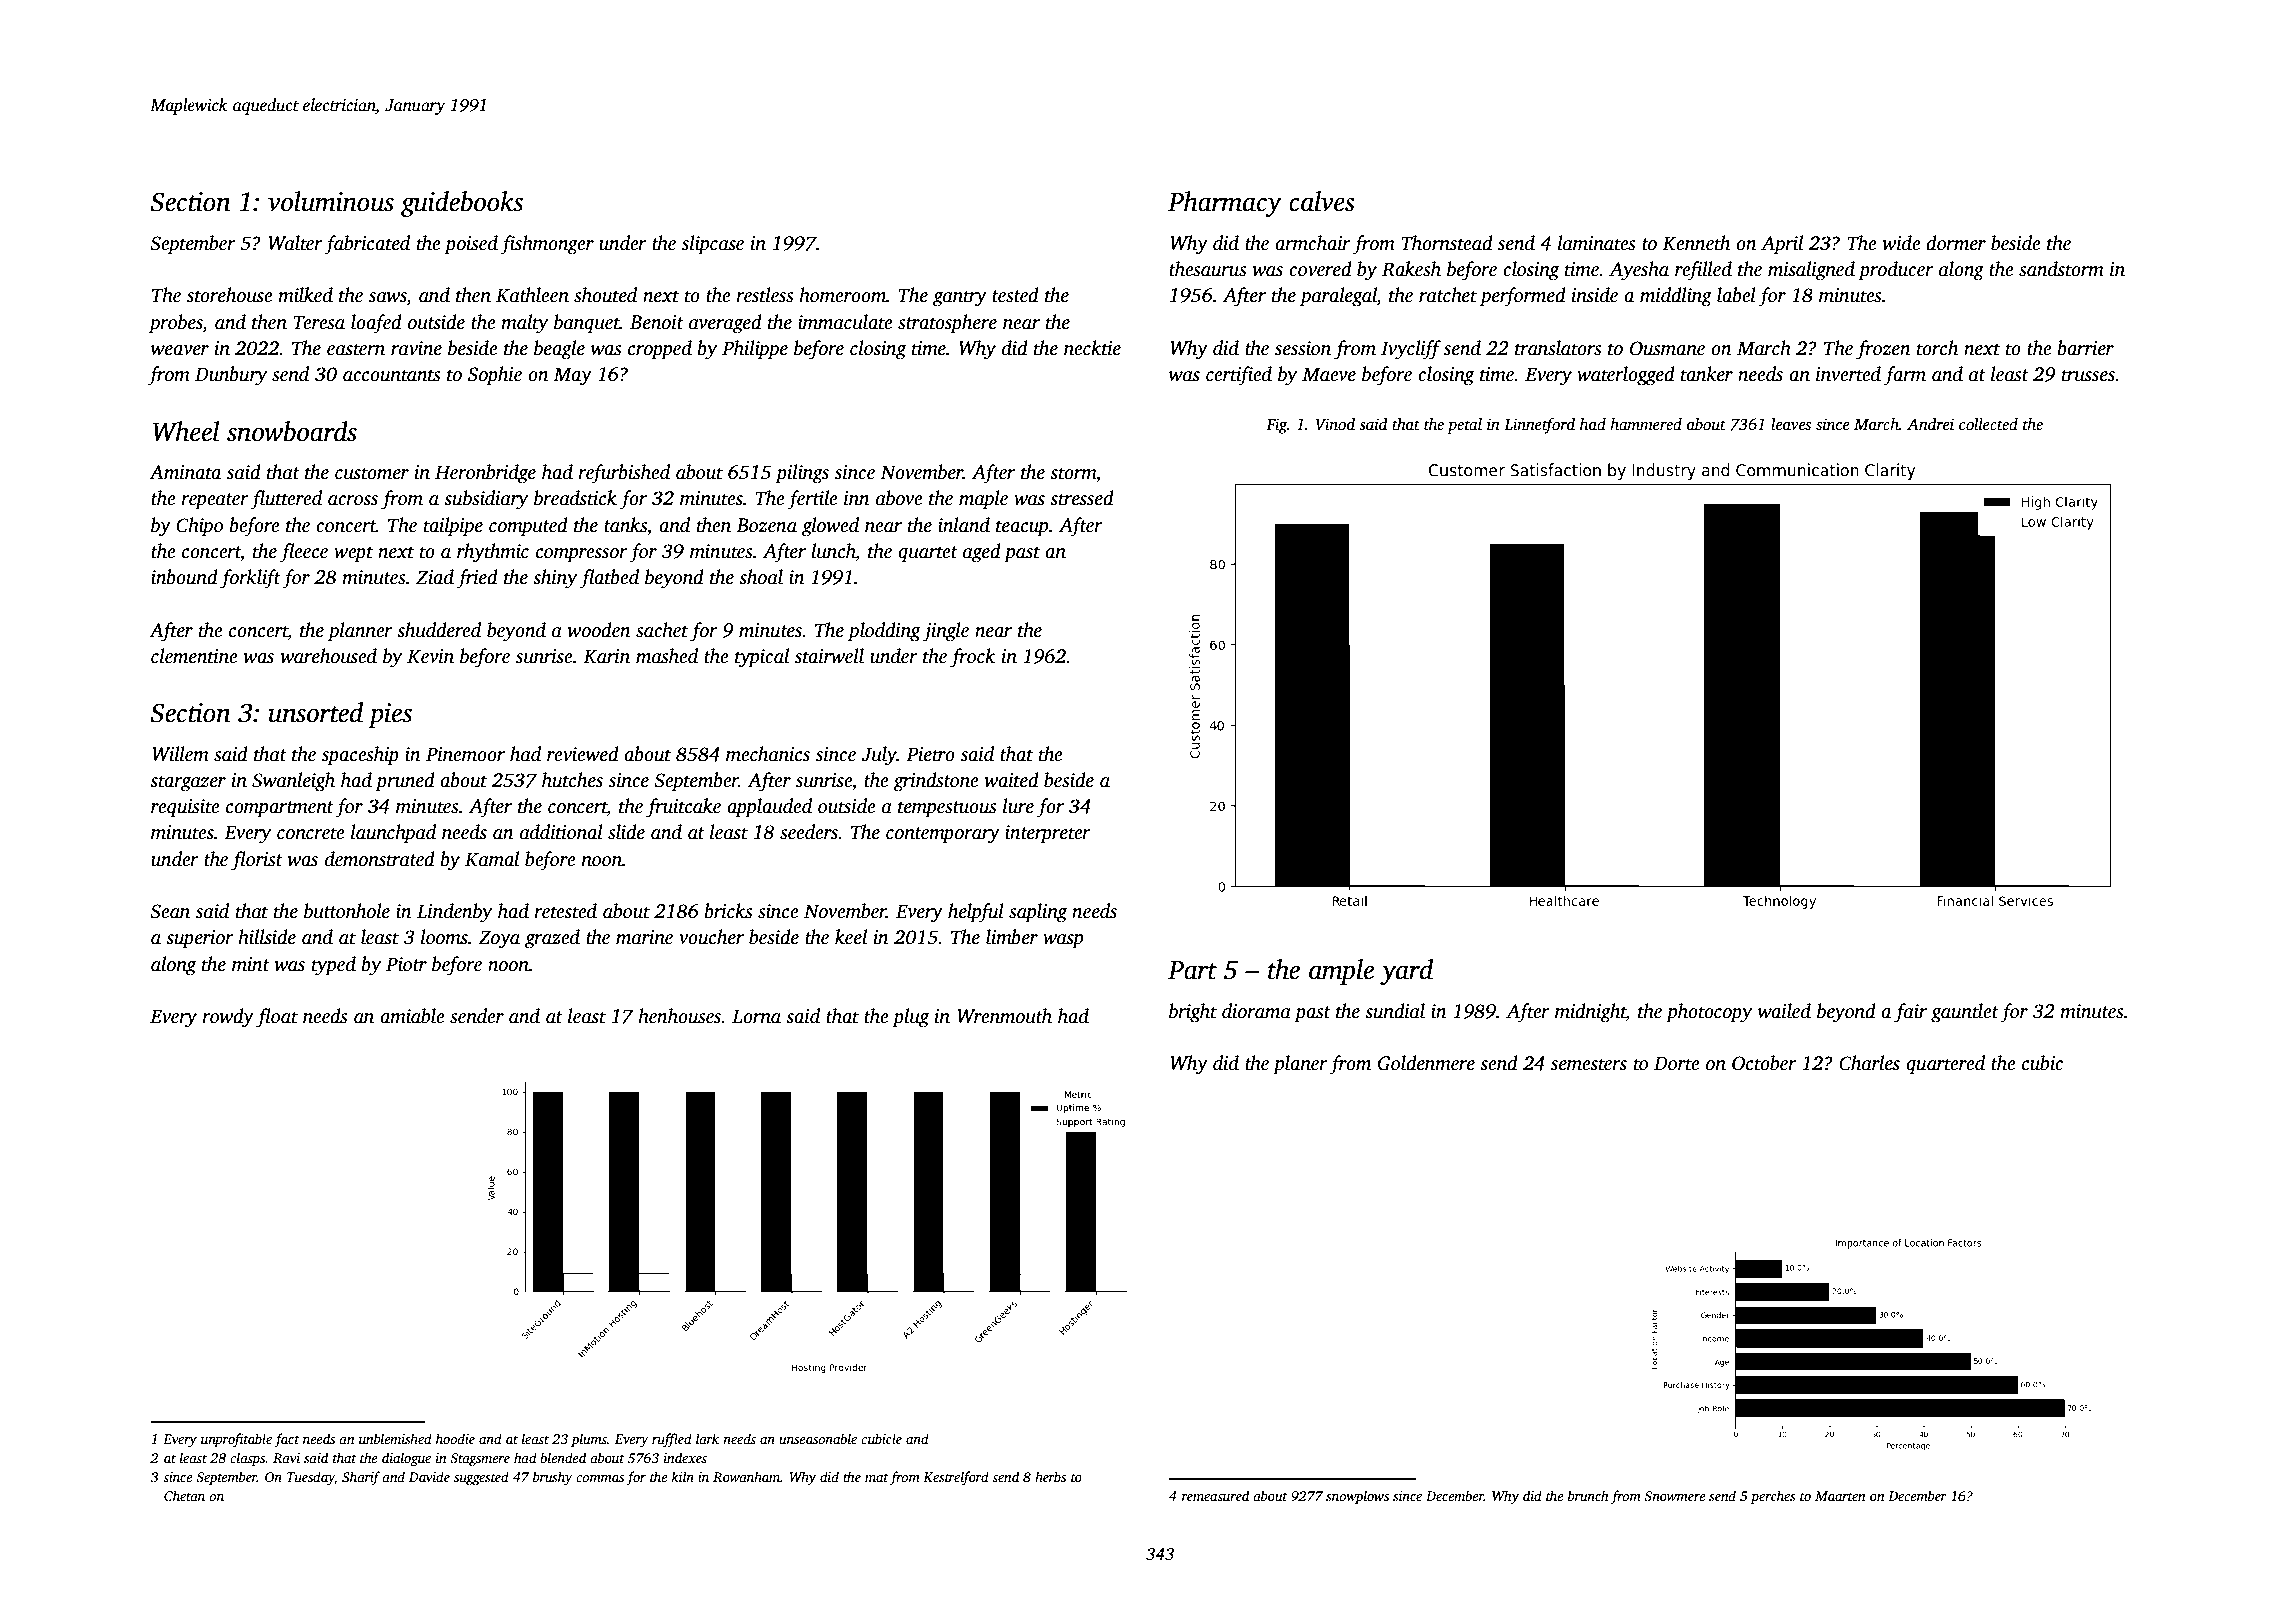 This image has height=1620, width=2292. What do you see at coordinates (395, 1438) in the image?
I see `unblemished` at bounding box center [395, 1438].
